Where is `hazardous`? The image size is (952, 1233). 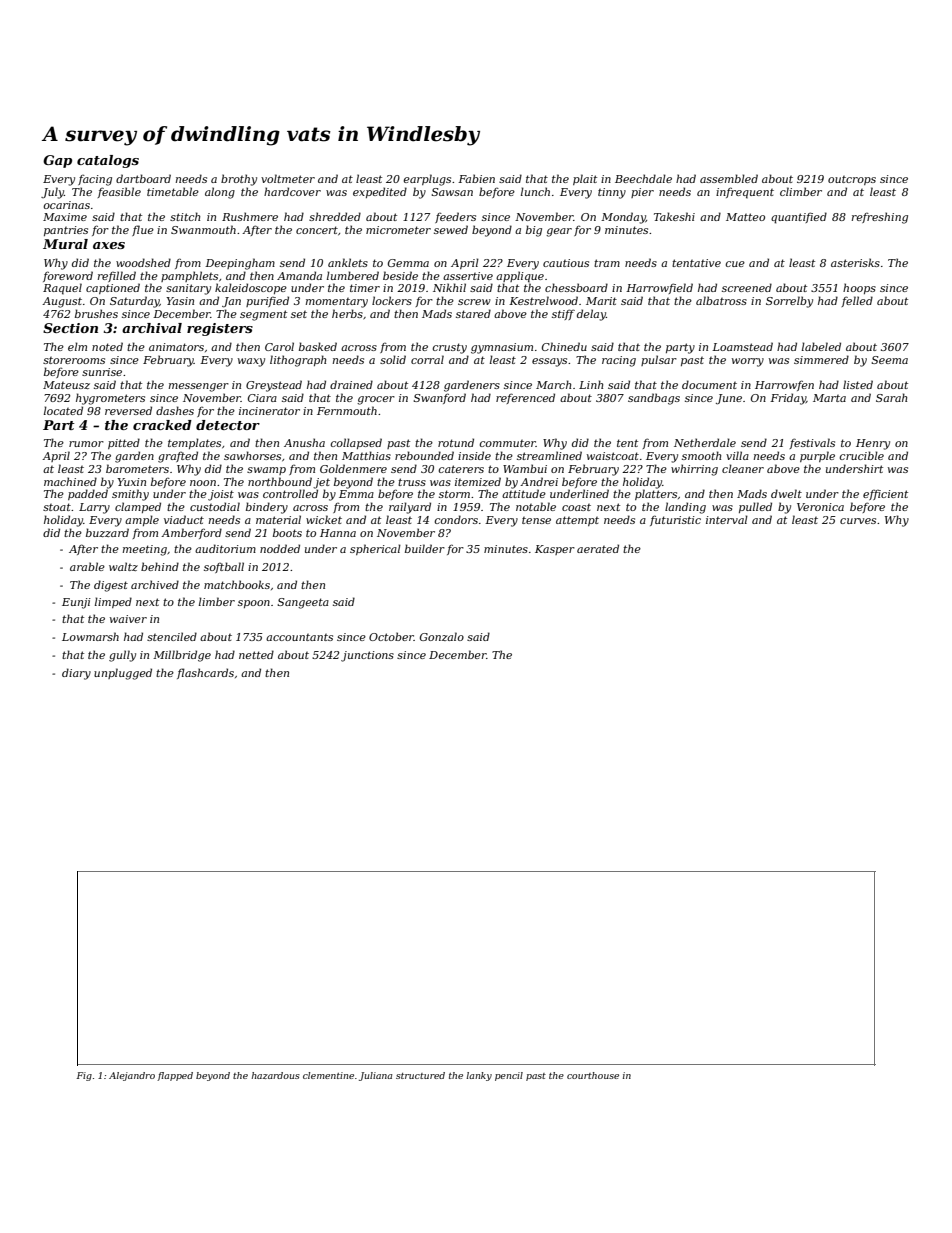
hazardous is located at coordinates (276, 1075).
